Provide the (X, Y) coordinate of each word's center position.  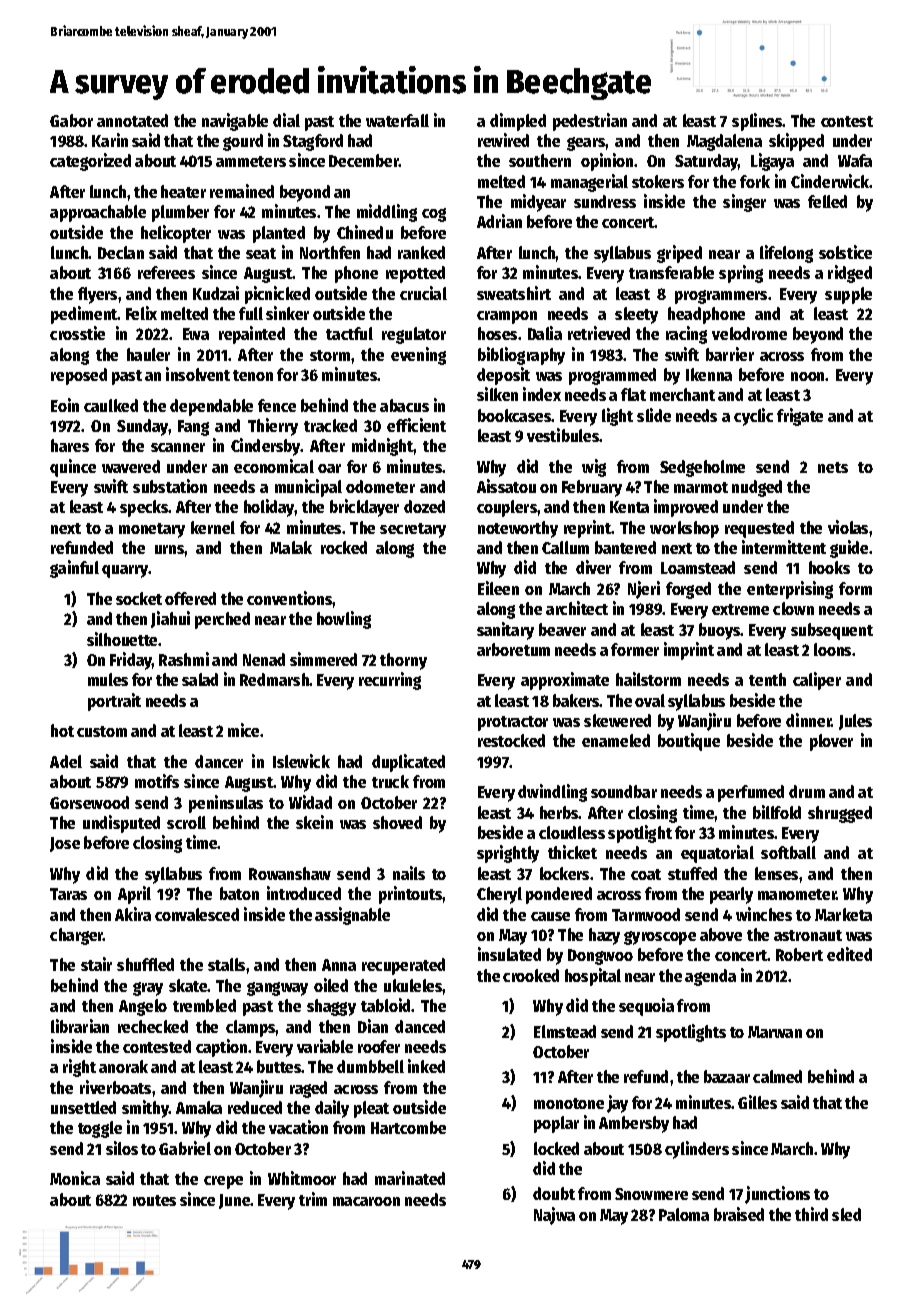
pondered (559, 895)
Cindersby (266, 447)
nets (833, 467)
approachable (98, 213)
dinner (809, 720)
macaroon (366, 1201)
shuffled (145, 964)
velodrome (749, 333)
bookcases (514, 415)
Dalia (545, 333)
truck (390, 781)
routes (154, 1200)
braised (739, 1214)
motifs (157, 781)
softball (788, 852)
